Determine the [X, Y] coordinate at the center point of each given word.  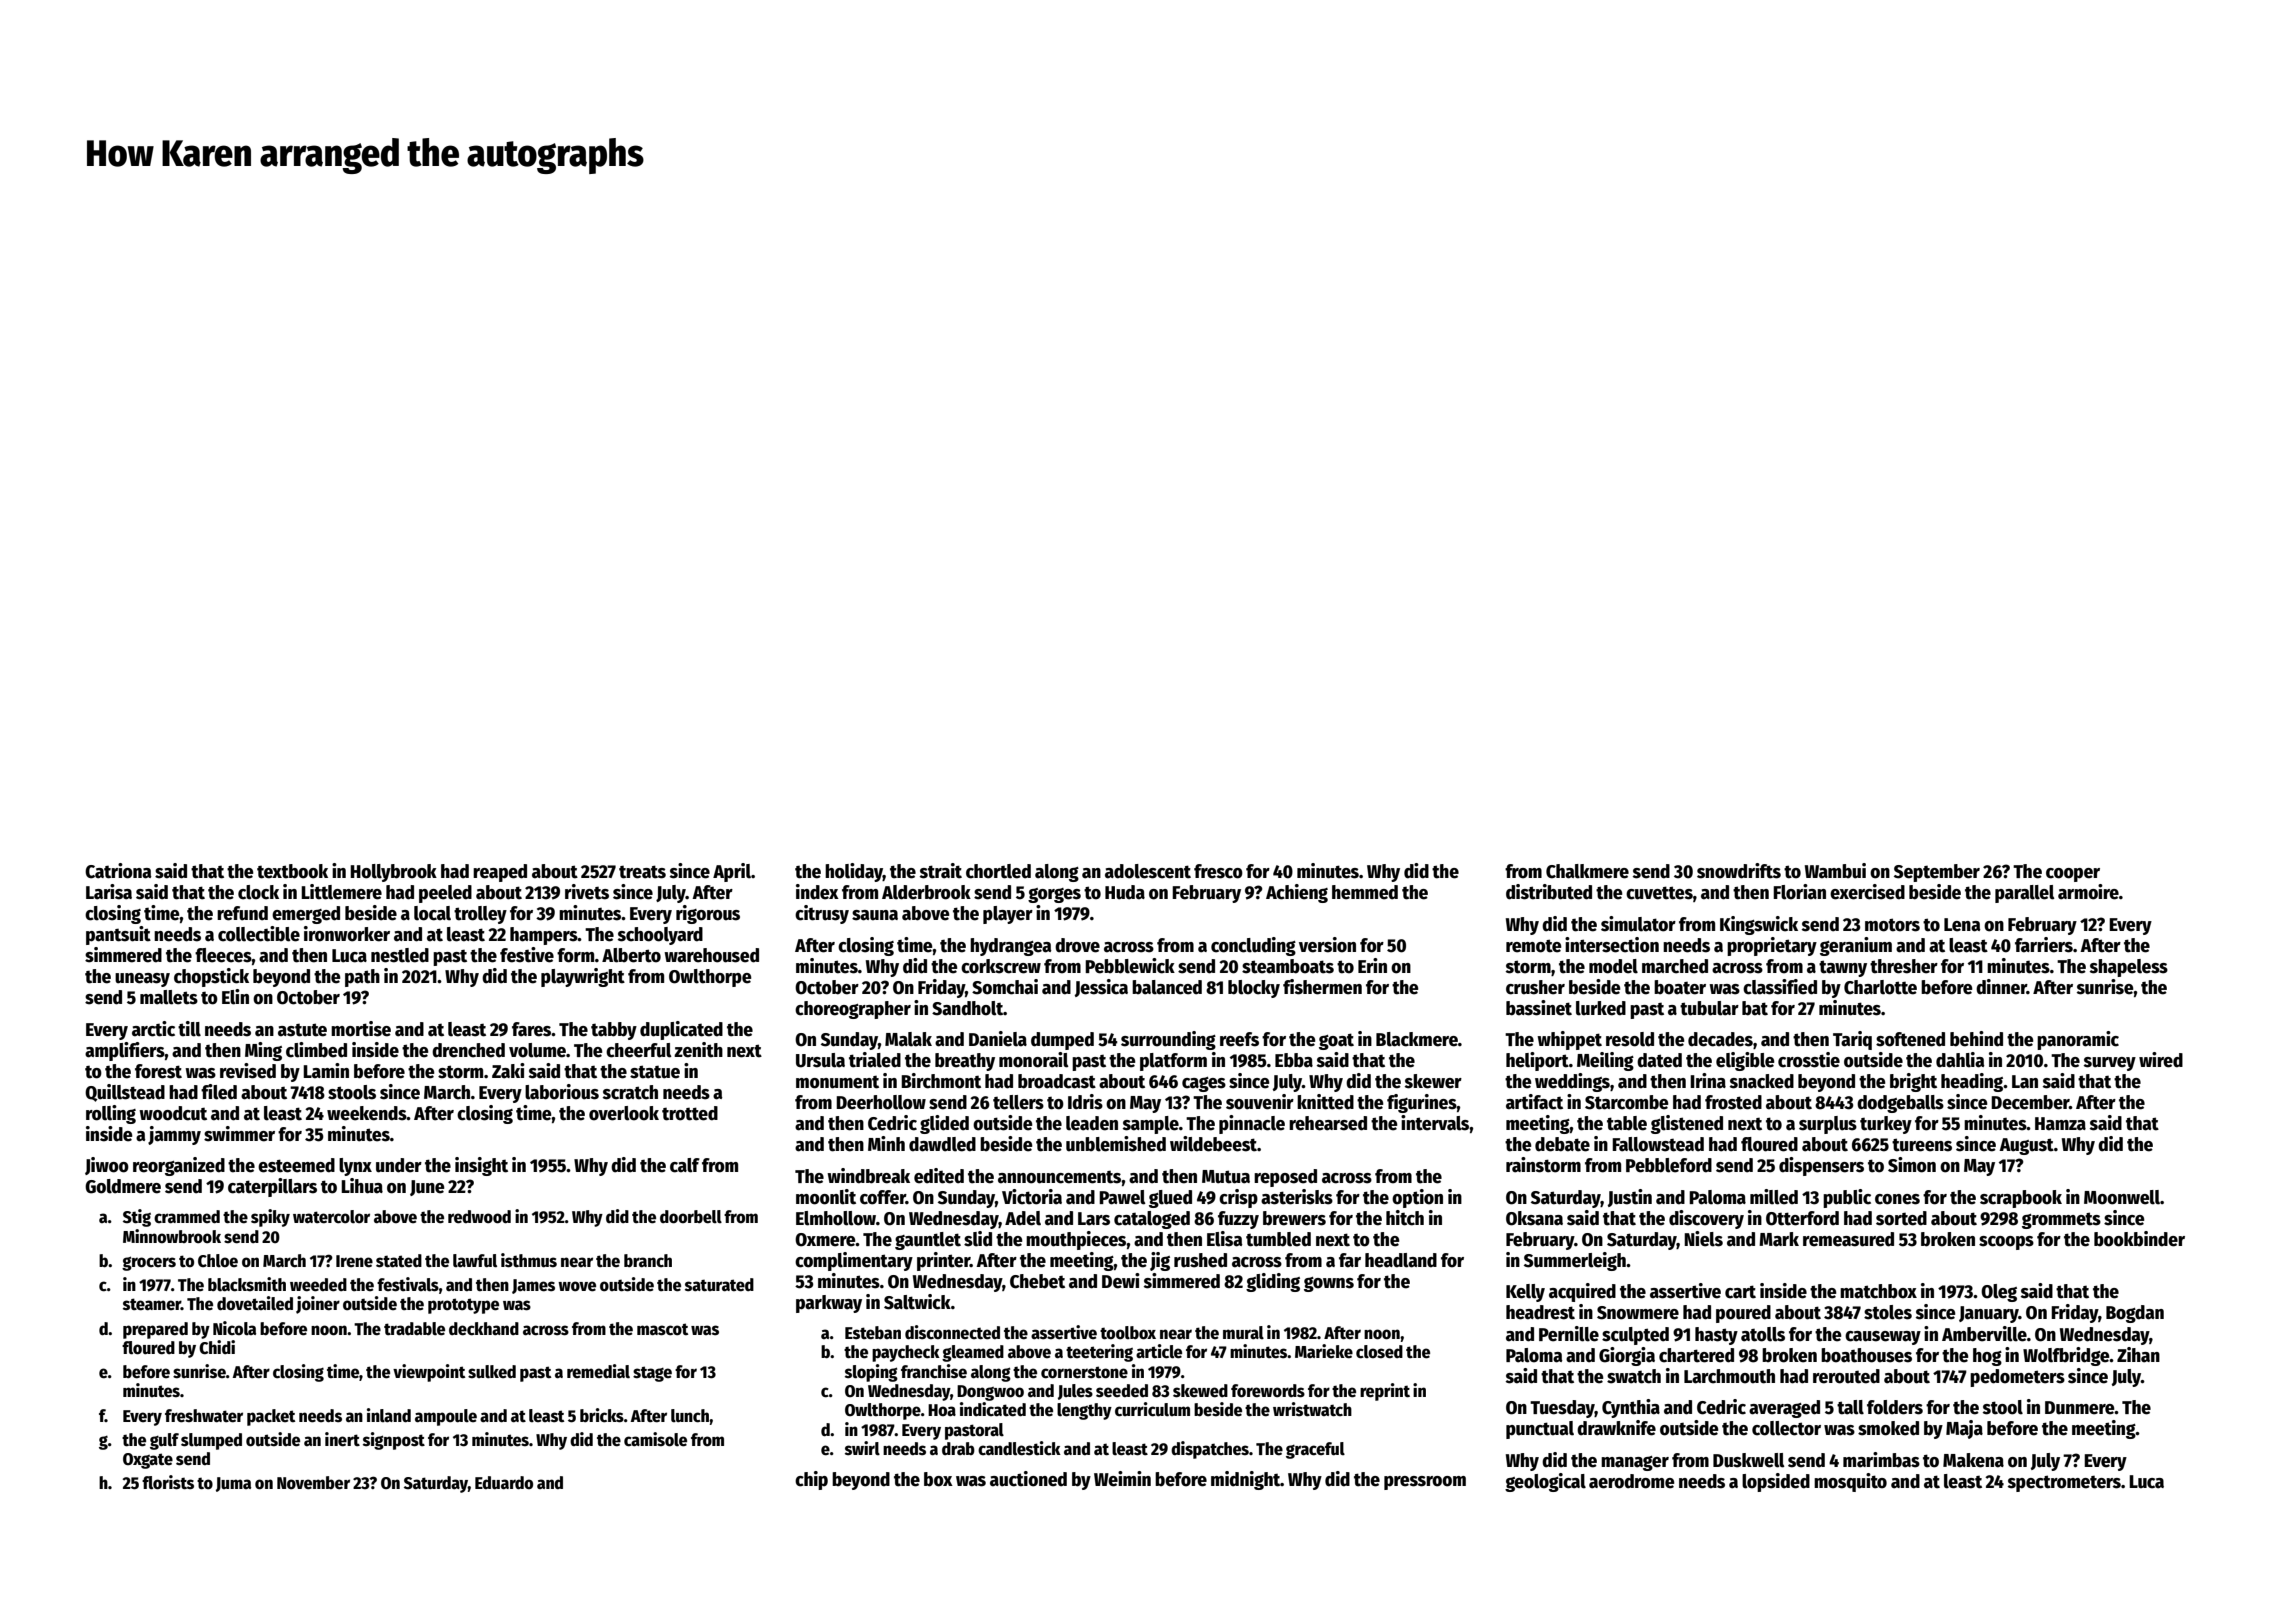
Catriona [118, 871]
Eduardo [504, 1483]
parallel [2025, 894]
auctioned [1028, 1479]
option [1417, 1198]
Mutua [1226, 1177]
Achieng [1297, 893]
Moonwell [2122, 1197]
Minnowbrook [172, 1236]
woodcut [173, 1113]
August [2026, 1146]
